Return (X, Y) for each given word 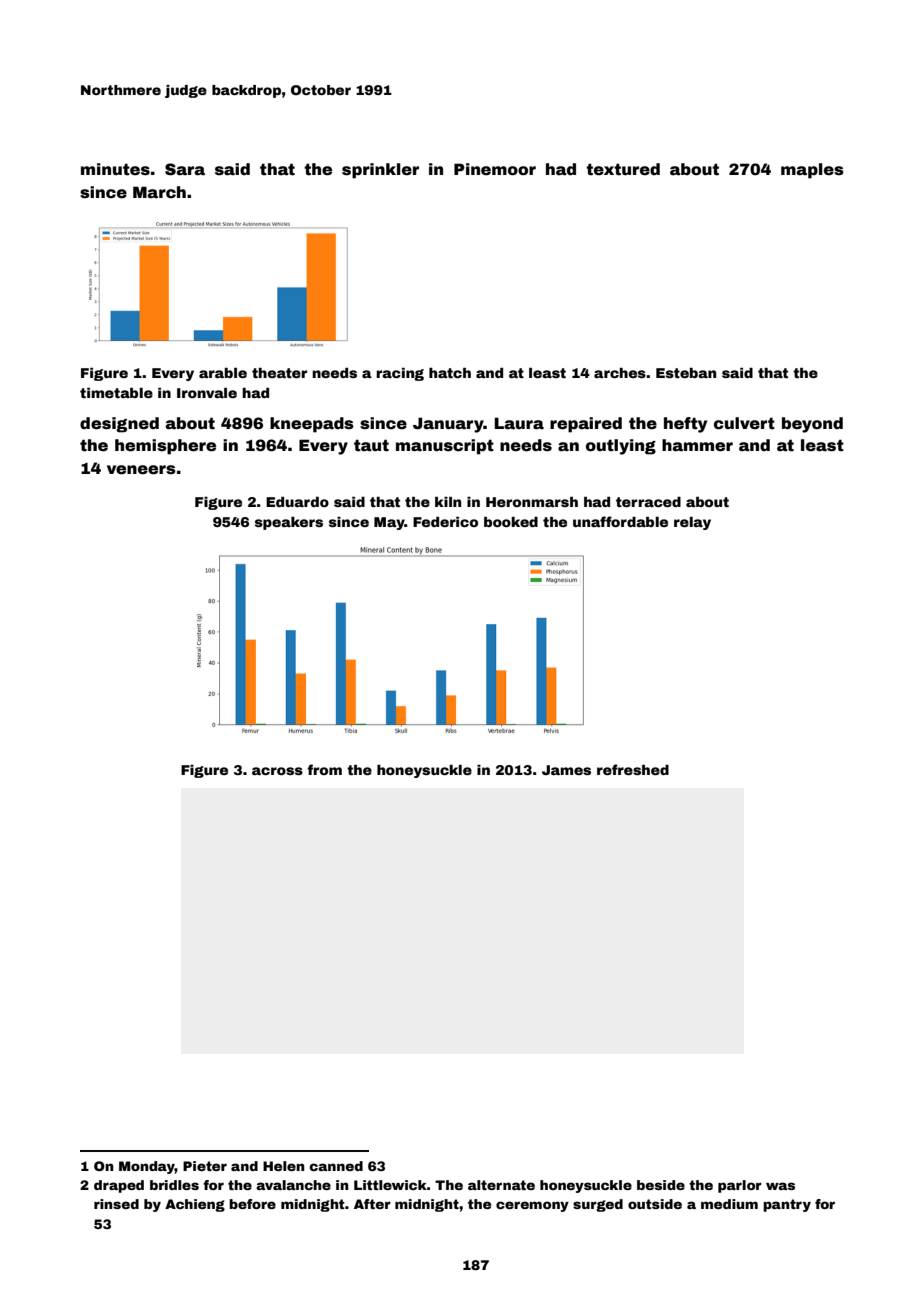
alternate (501, 1185)
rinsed (116, 1204)
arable (223, 373)
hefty (685, 425)
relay (692, 523)
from (324, 769)
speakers (289, 523)
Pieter (205, 1166)
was (780, 1186)
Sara (185, 169)
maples (812, 171)
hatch (450, 373)
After (372, 1204)
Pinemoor (495, 169)
